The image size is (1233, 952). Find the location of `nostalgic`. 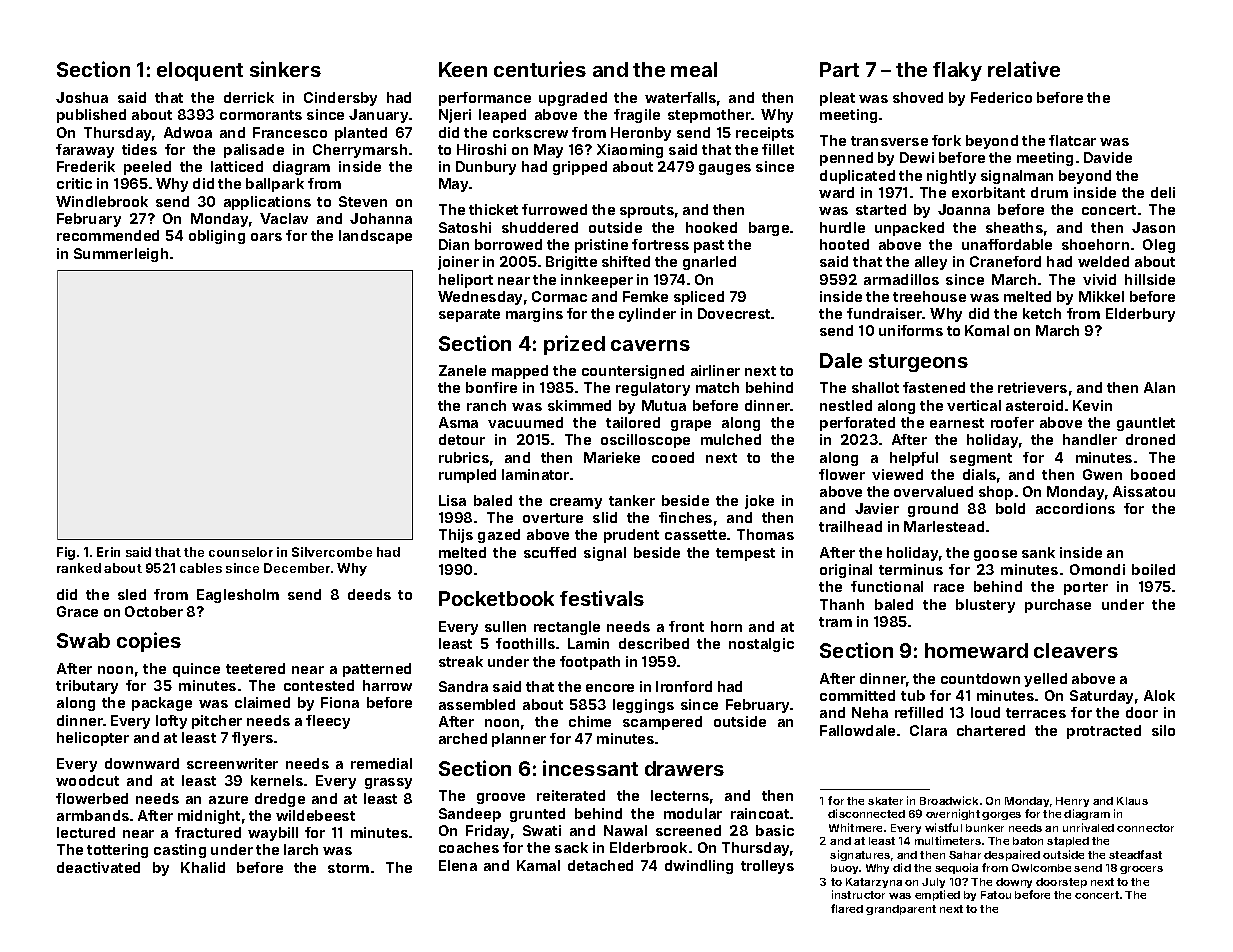

nostalgic is located at coordinates (761, 645).
